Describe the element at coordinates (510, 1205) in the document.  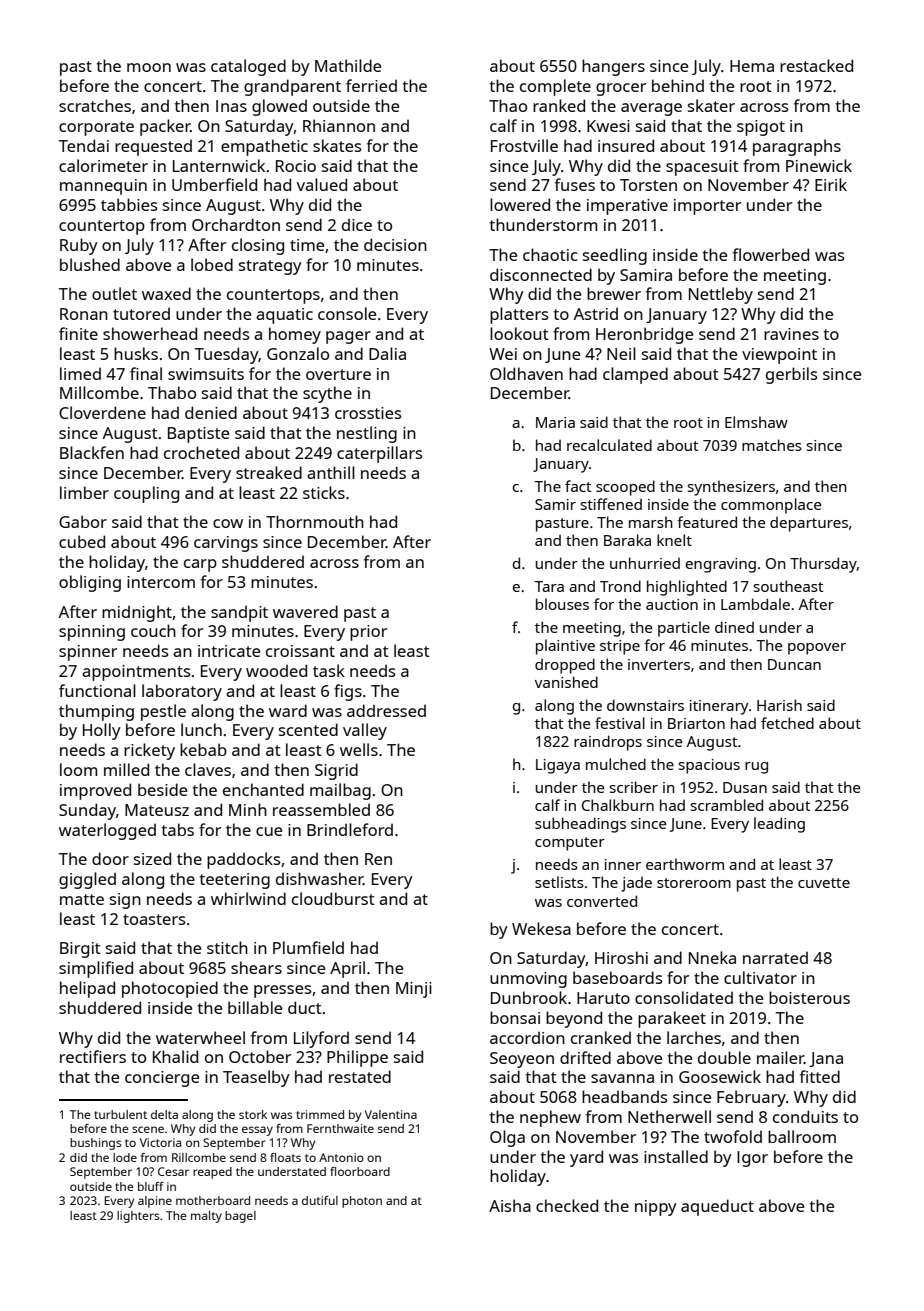
I see `Aisha` at that location.
